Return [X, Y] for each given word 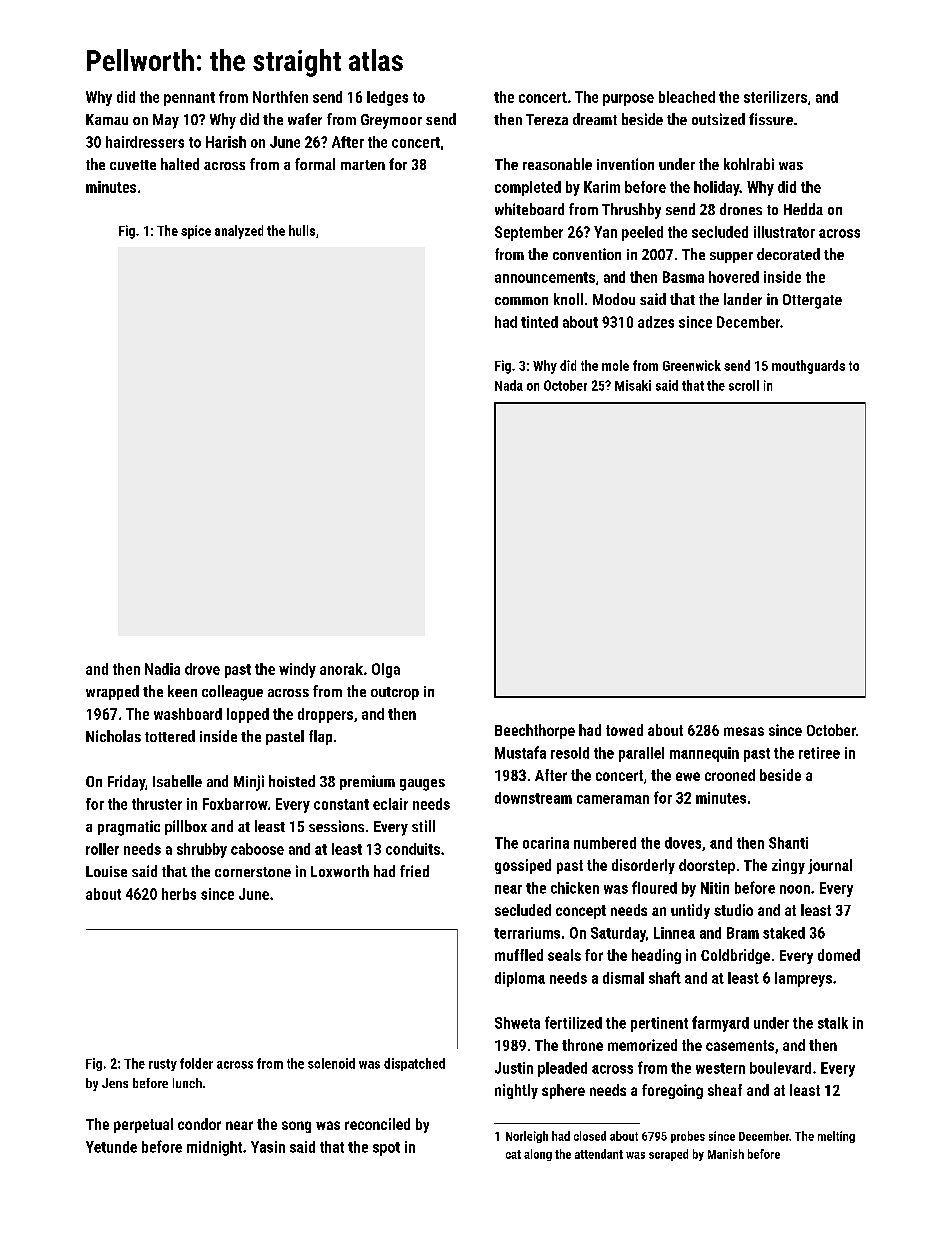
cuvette [133, 165]
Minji [249, 783]
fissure [771, 119]
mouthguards [808, 367]
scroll [744, 385]
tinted [539, 322]
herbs [179, 894]
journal [830, 866]
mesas [744, 731]
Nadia [162, 669]
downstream [533, 798]
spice [196, 232]
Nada [509, 385]
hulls [302, 230]
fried [414, 871]
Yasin [268, 1147]
